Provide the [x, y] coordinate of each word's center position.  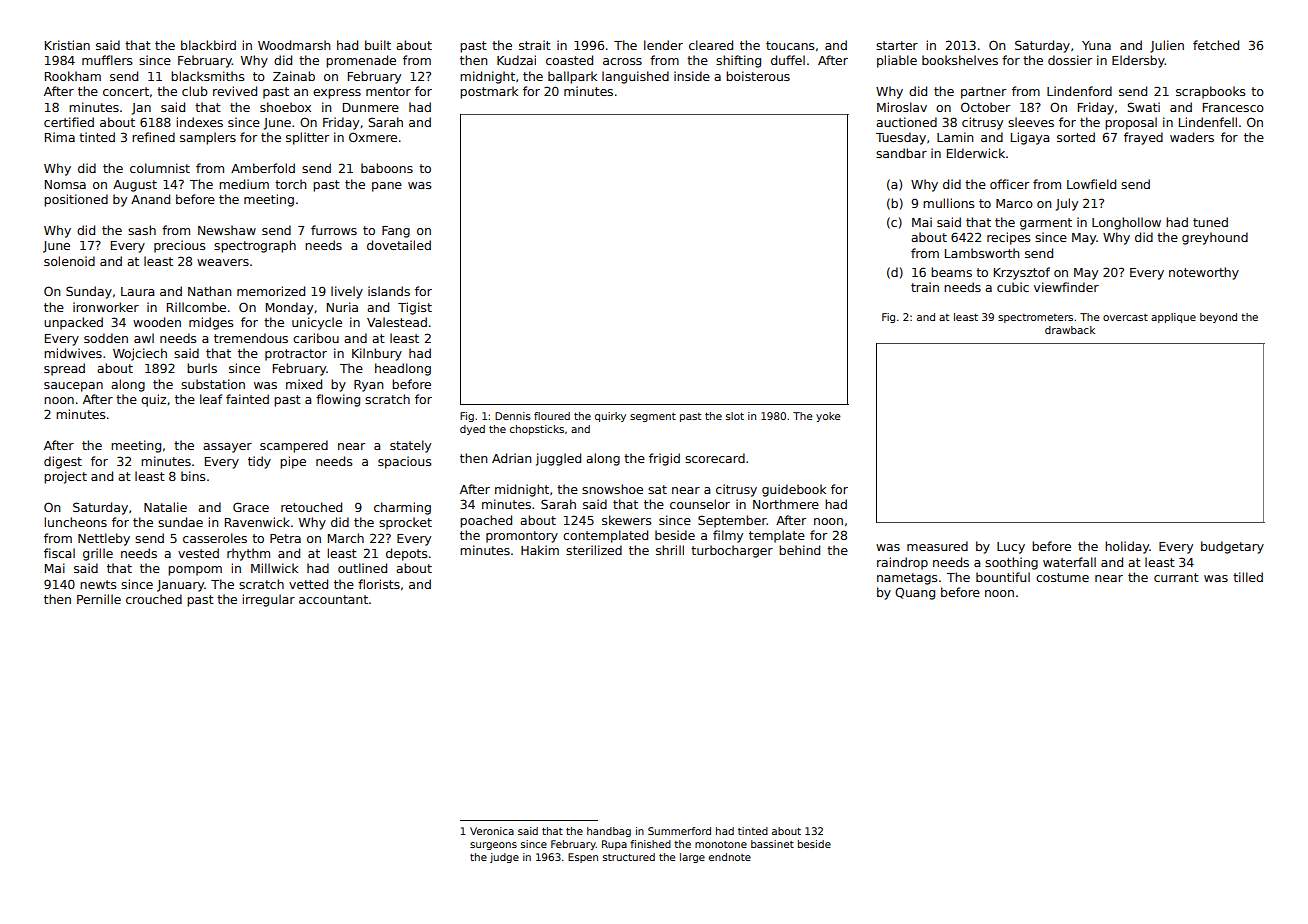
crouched [154, 599]
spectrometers [1035, 318]
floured [552, 416]
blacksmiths [207, 76]
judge [504, 858]
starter [897, 45]
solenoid [69, 261]
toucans [790, 45]
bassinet [772, 844]
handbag [609, 832]
